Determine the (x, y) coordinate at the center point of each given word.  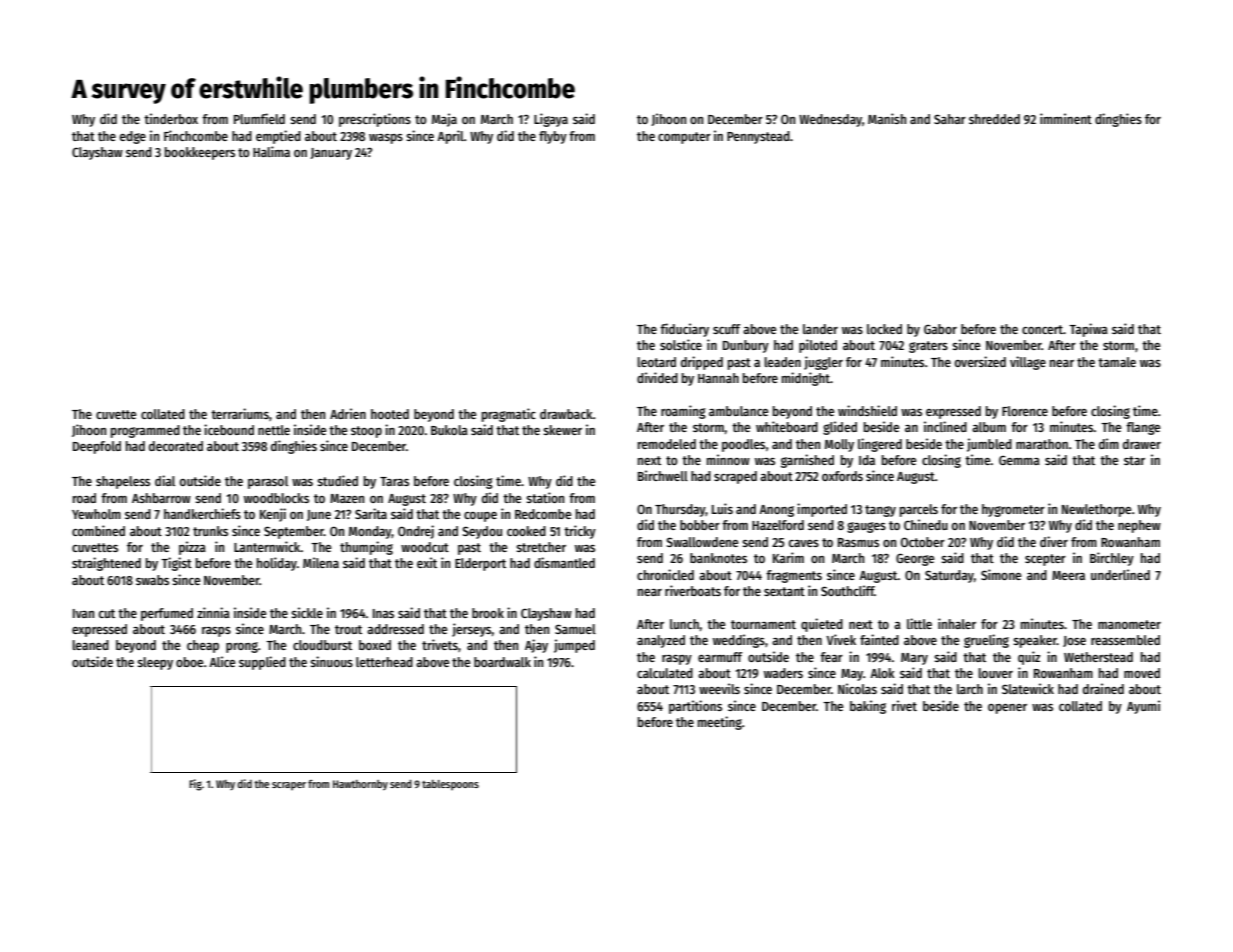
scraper (289, 786)
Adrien (348, 413)
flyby (553, 137)
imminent (1066, 118)
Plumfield (259, 118)
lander (820, 329)
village (1028, 363)
